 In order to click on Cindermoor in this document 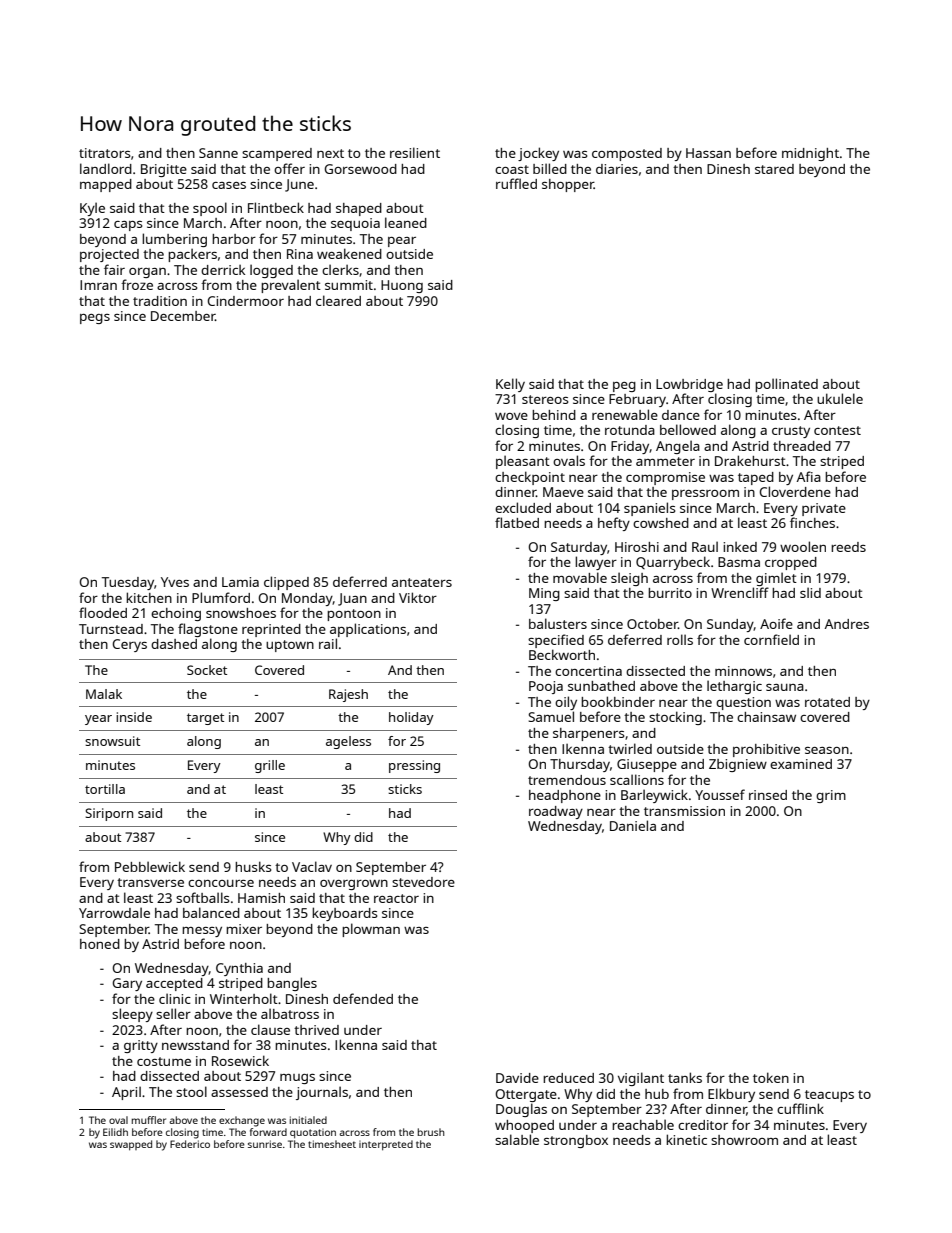, I will do `click(245, 301)`.
